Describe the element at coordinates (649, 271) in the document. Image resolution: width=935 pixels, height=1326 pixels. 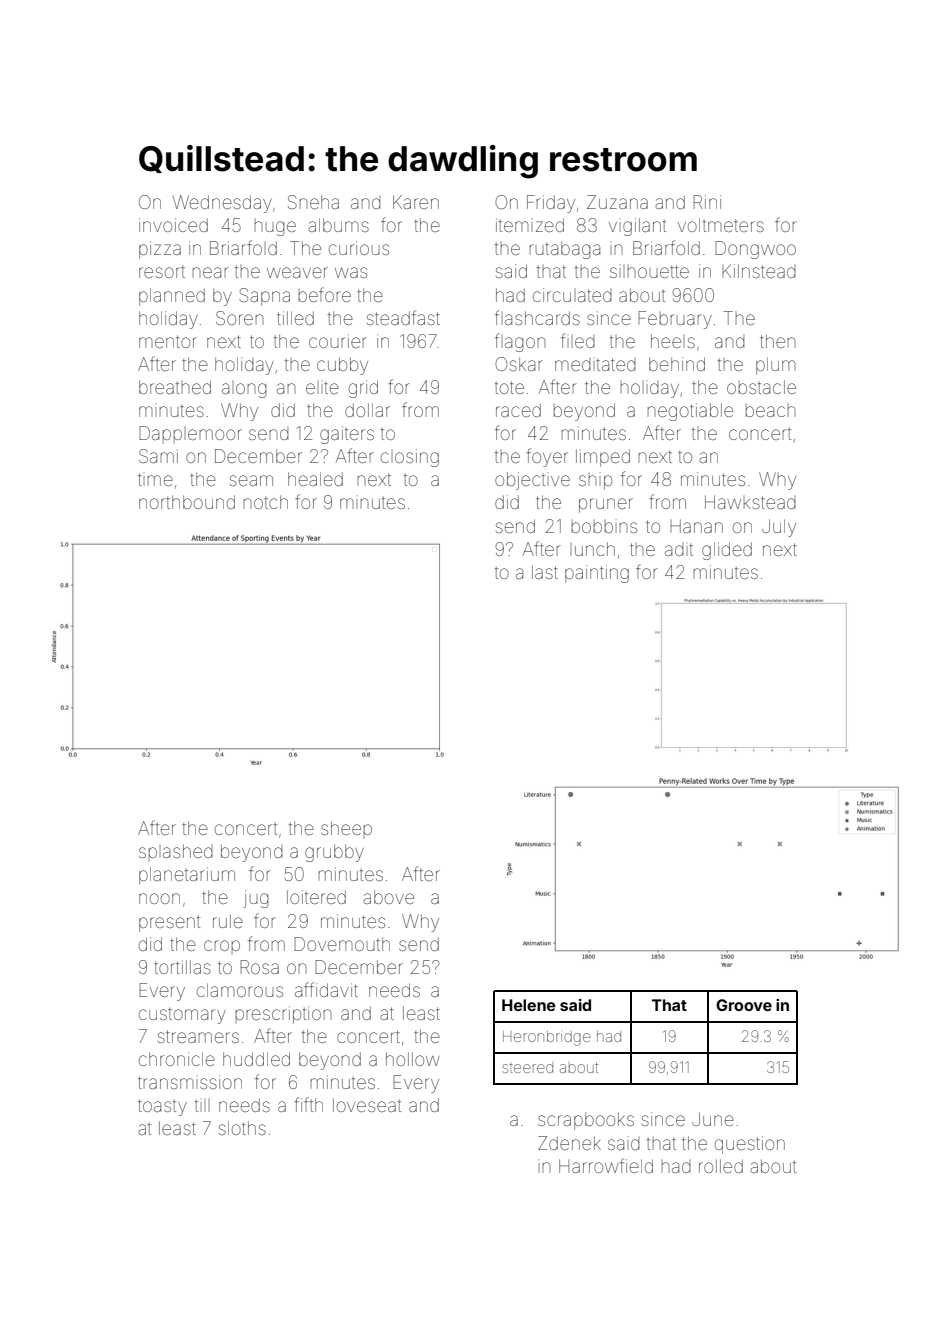
I see `silhouette` at that location.
